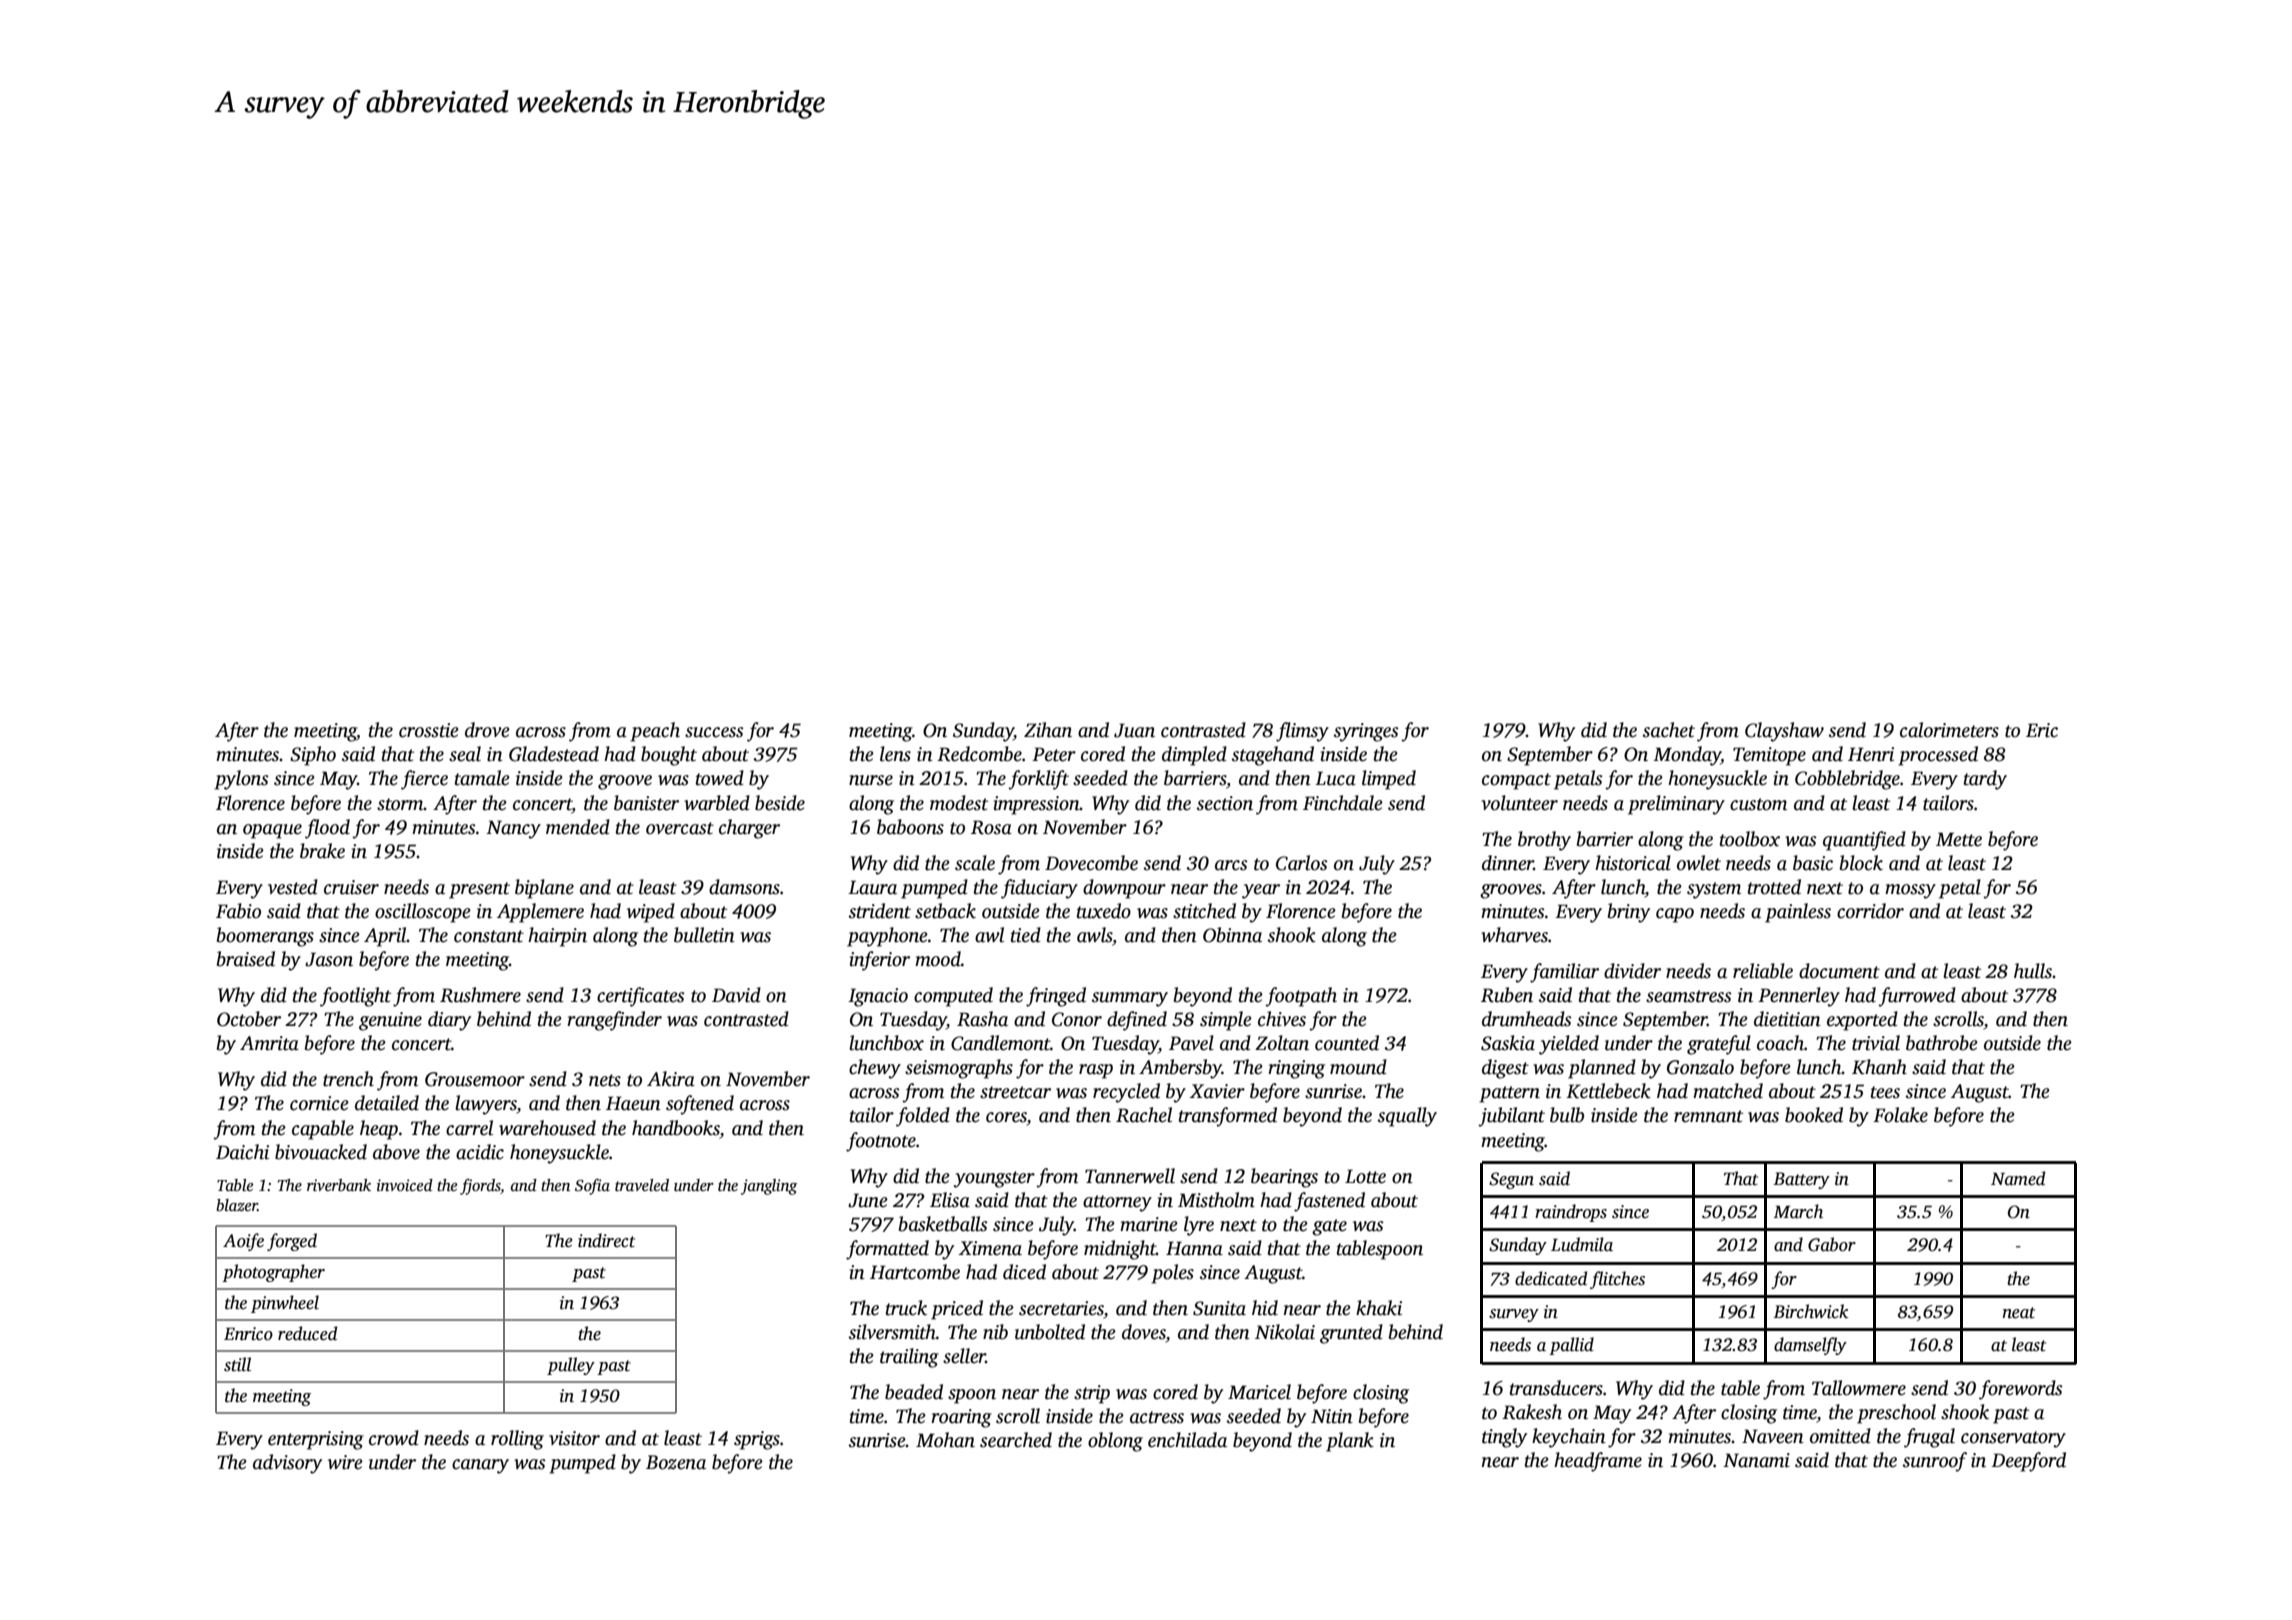 This image has height=1620, width=2292. I want to click on Zihan, so click(1048, 730).
